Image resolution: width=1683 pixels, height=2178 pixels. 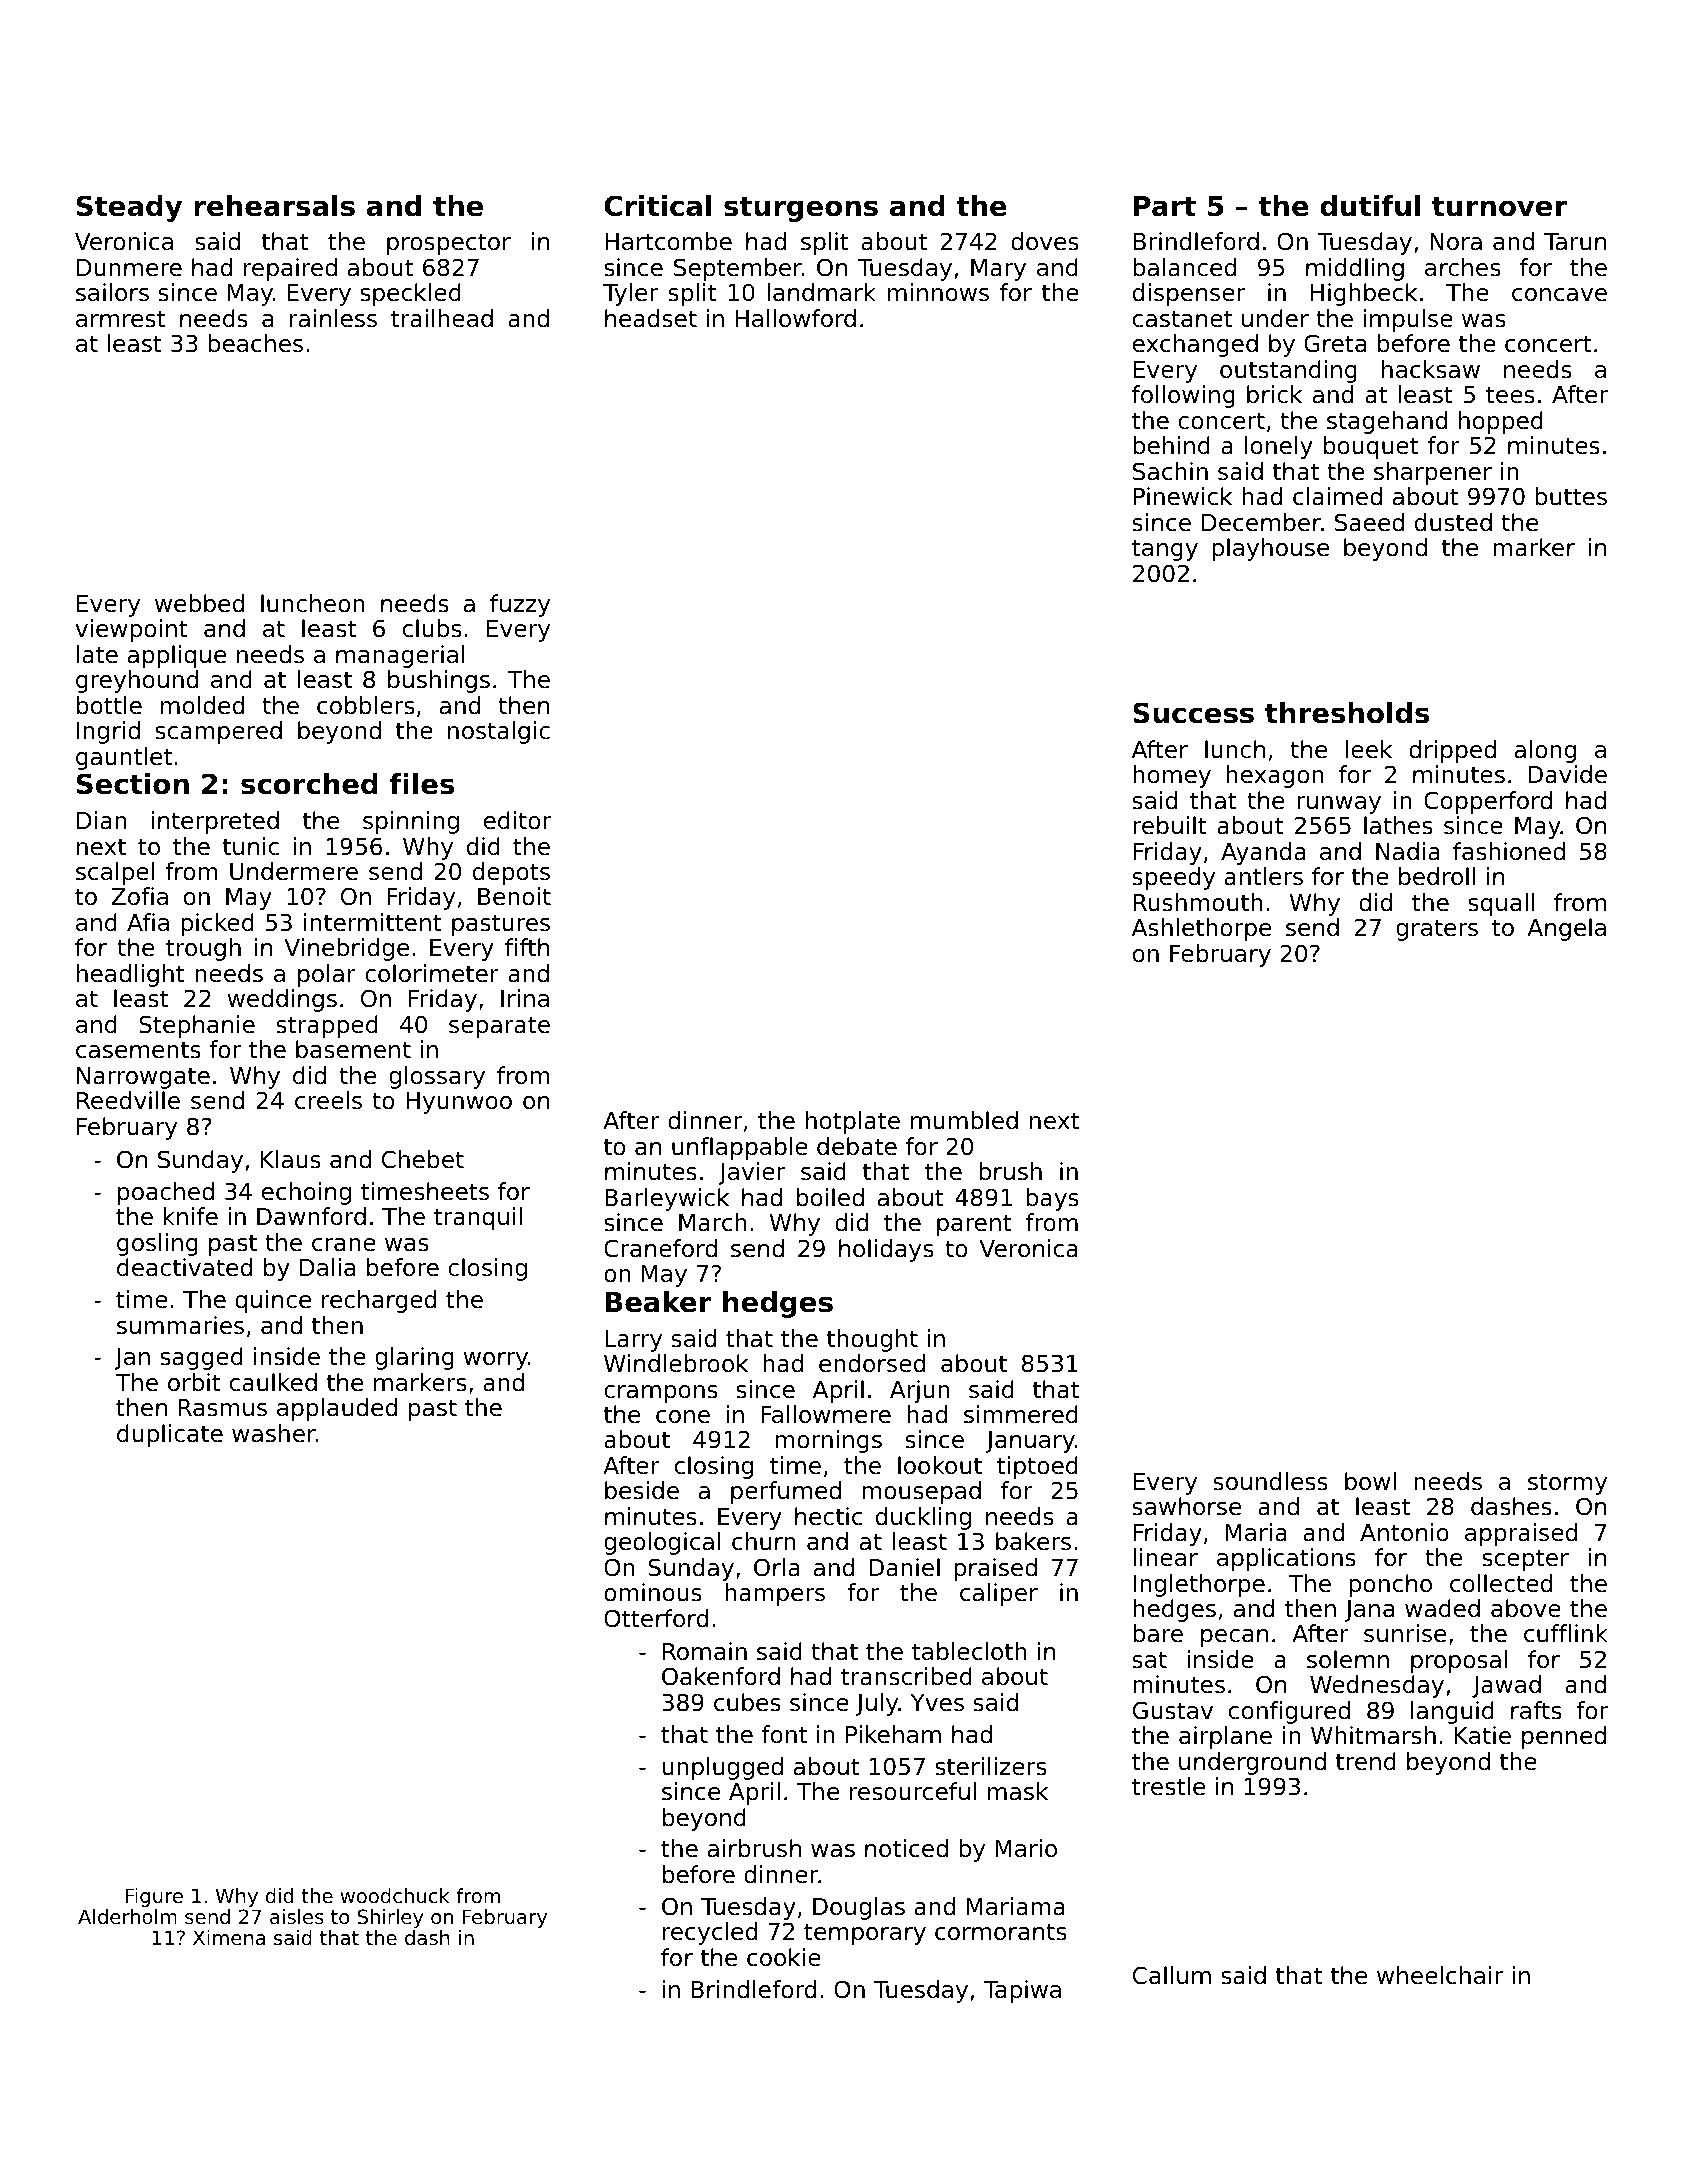 What do you see at coordinates (1452, 751) in the screenshot?
I see `dripped` at bounding box center [1452, 751].
